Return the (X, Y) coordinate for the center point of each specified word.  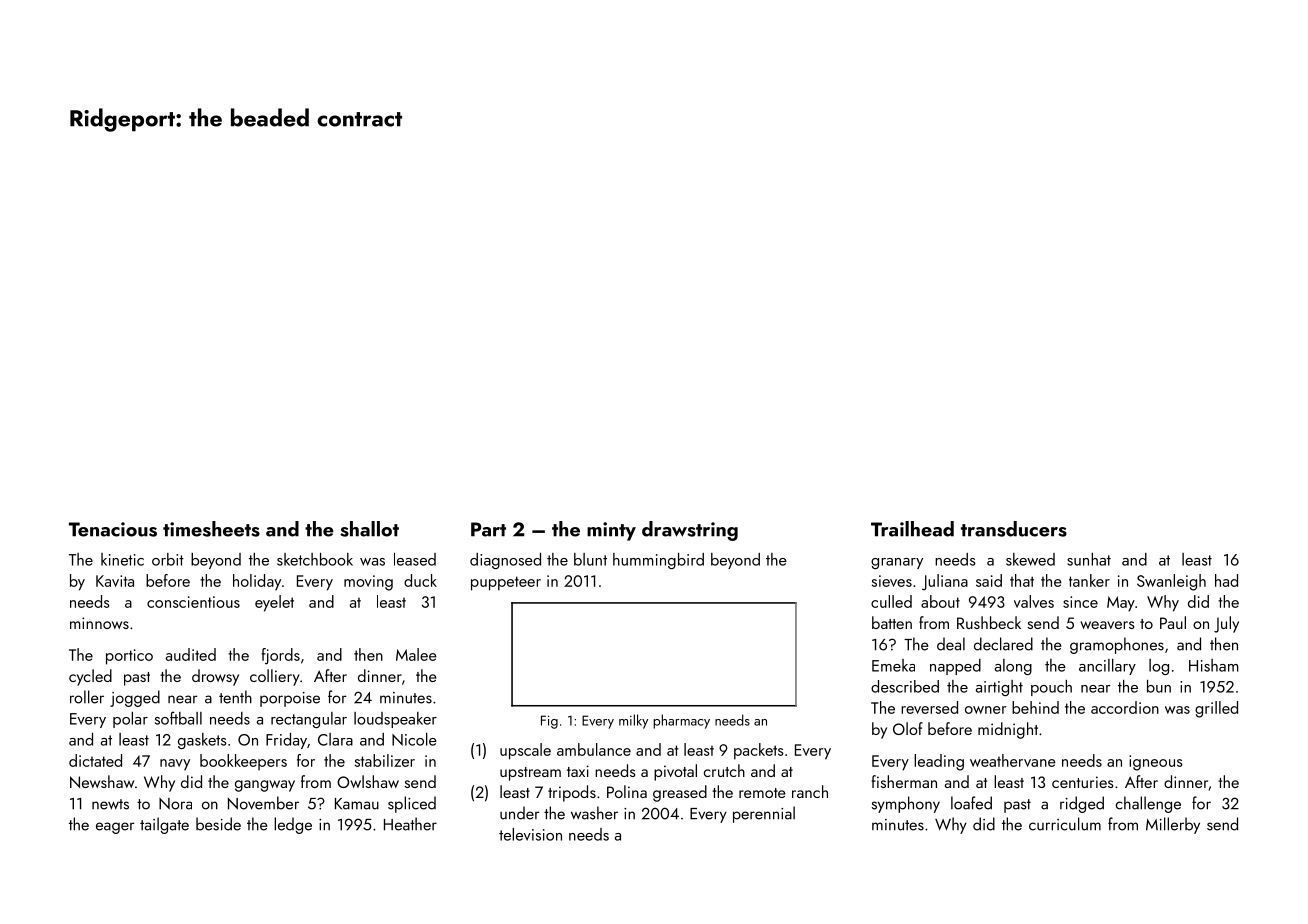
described (905, 686)
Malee (416, 654)
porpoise (290, 699)
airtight (999, 688)
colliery (275, 677)
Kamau (357, 804)
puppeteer (506, 583)
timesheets (211, 529)
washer (594, 813)
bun (1159, 686)
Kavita (115, 581)
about (940, 601)
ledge (293, 825)
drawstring (690, 531)
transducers (1014, 529)
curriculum (1065, 824)
